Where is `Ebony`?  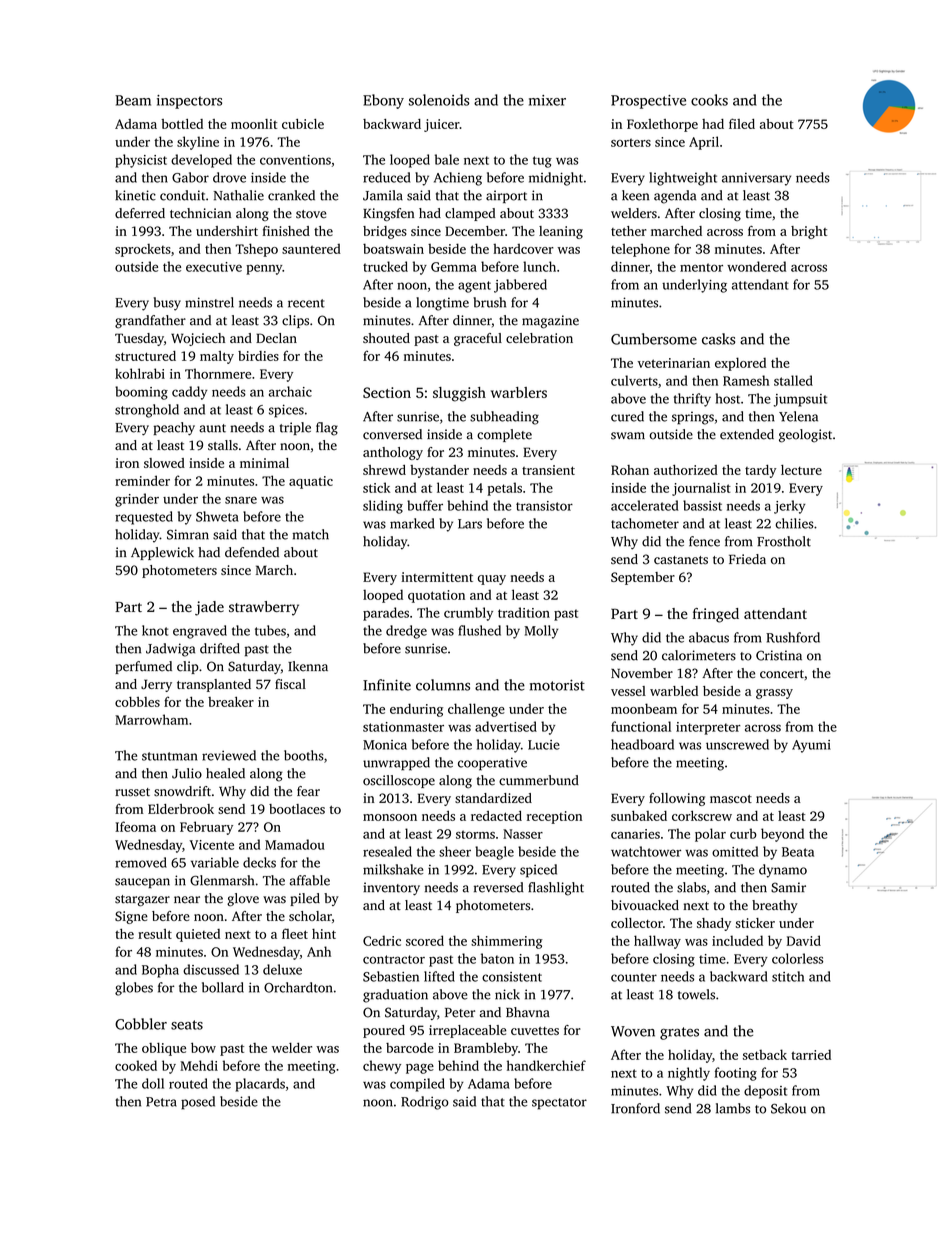 Ebony is located at coordinates (383, 101).
